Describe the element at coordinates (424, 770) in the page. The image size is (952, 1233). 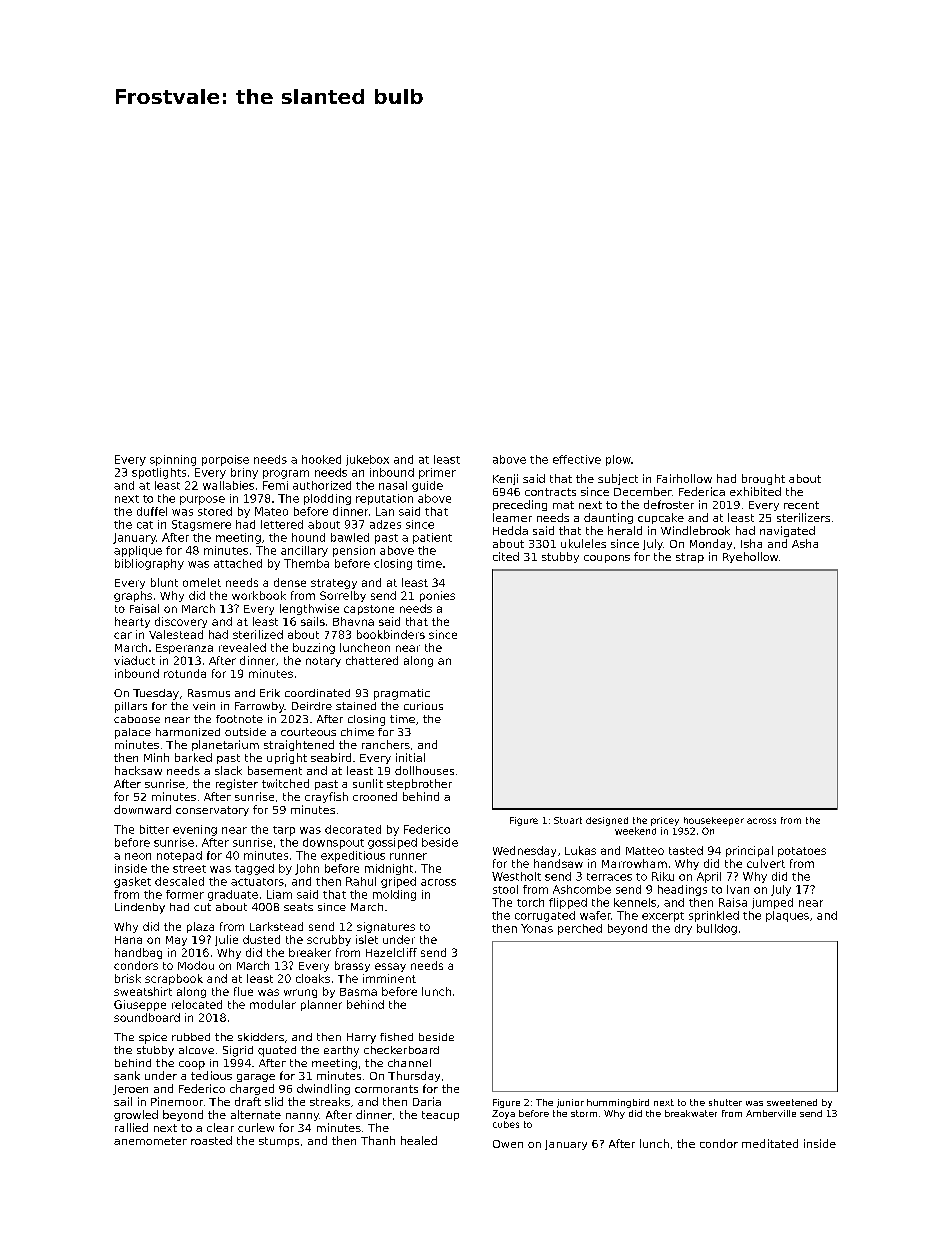
I see `dollhouses` at that location.
